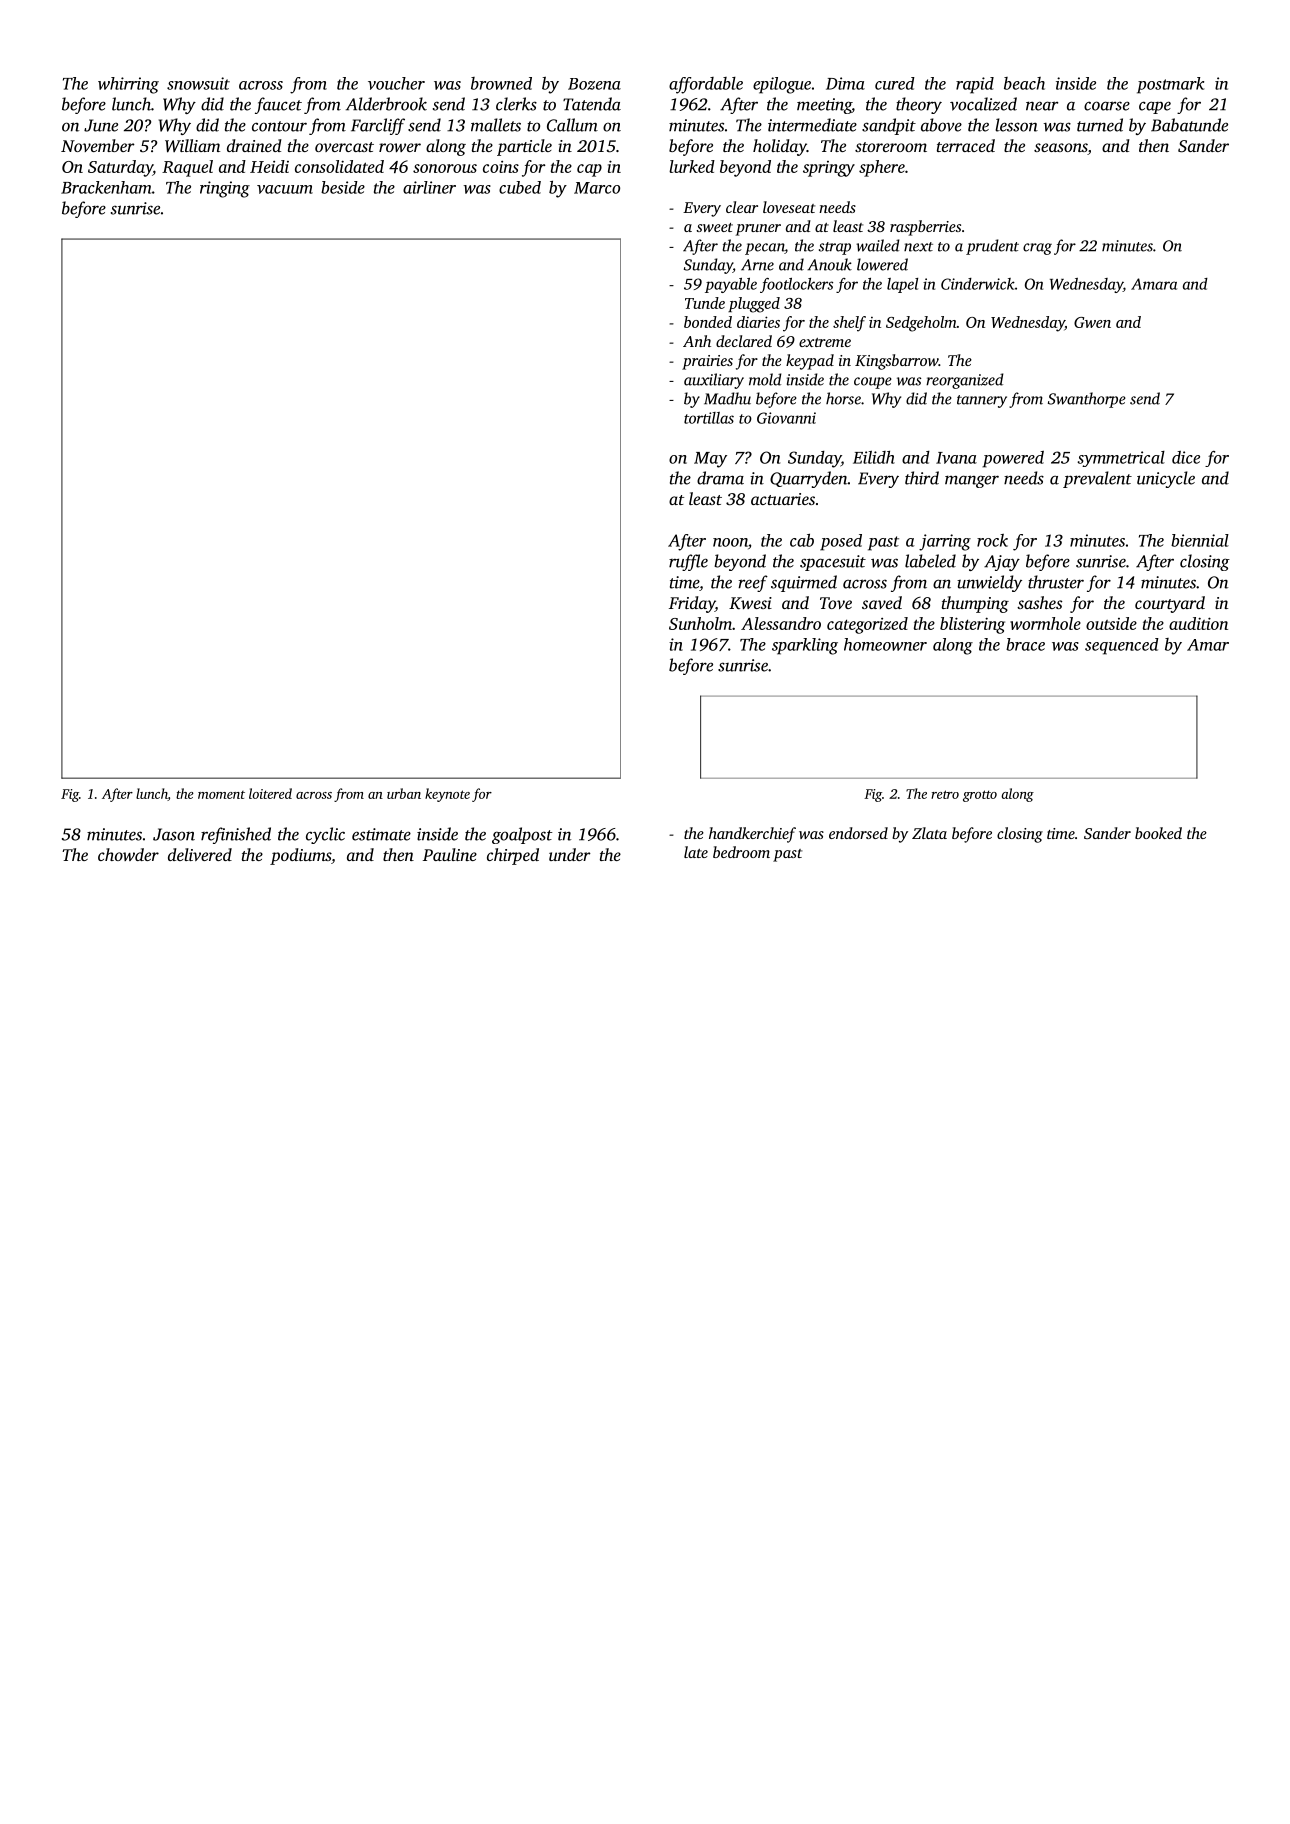 This document has height=1824, width=1290. Describe the element at coordinates (804, 583) in the document. I see `squirmed` at that location.
